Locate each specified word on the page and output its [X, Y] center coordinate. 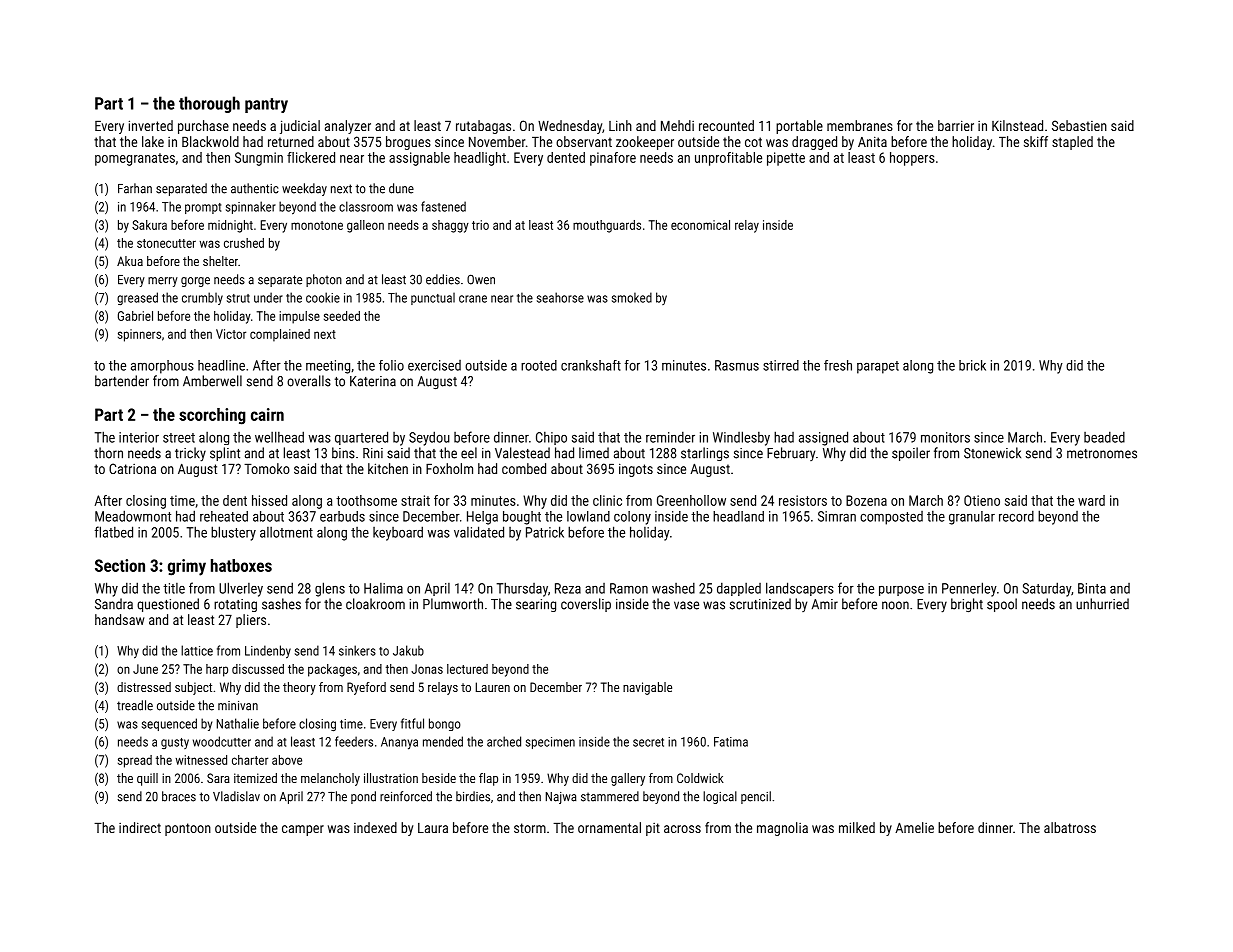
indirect [140, 827]
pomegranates [135, 159]
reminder [670, 437]
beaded [1104, 437]
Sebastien [1079, 125]
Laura [433, 828]
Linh [620, 125]
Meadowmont [133, 516]
